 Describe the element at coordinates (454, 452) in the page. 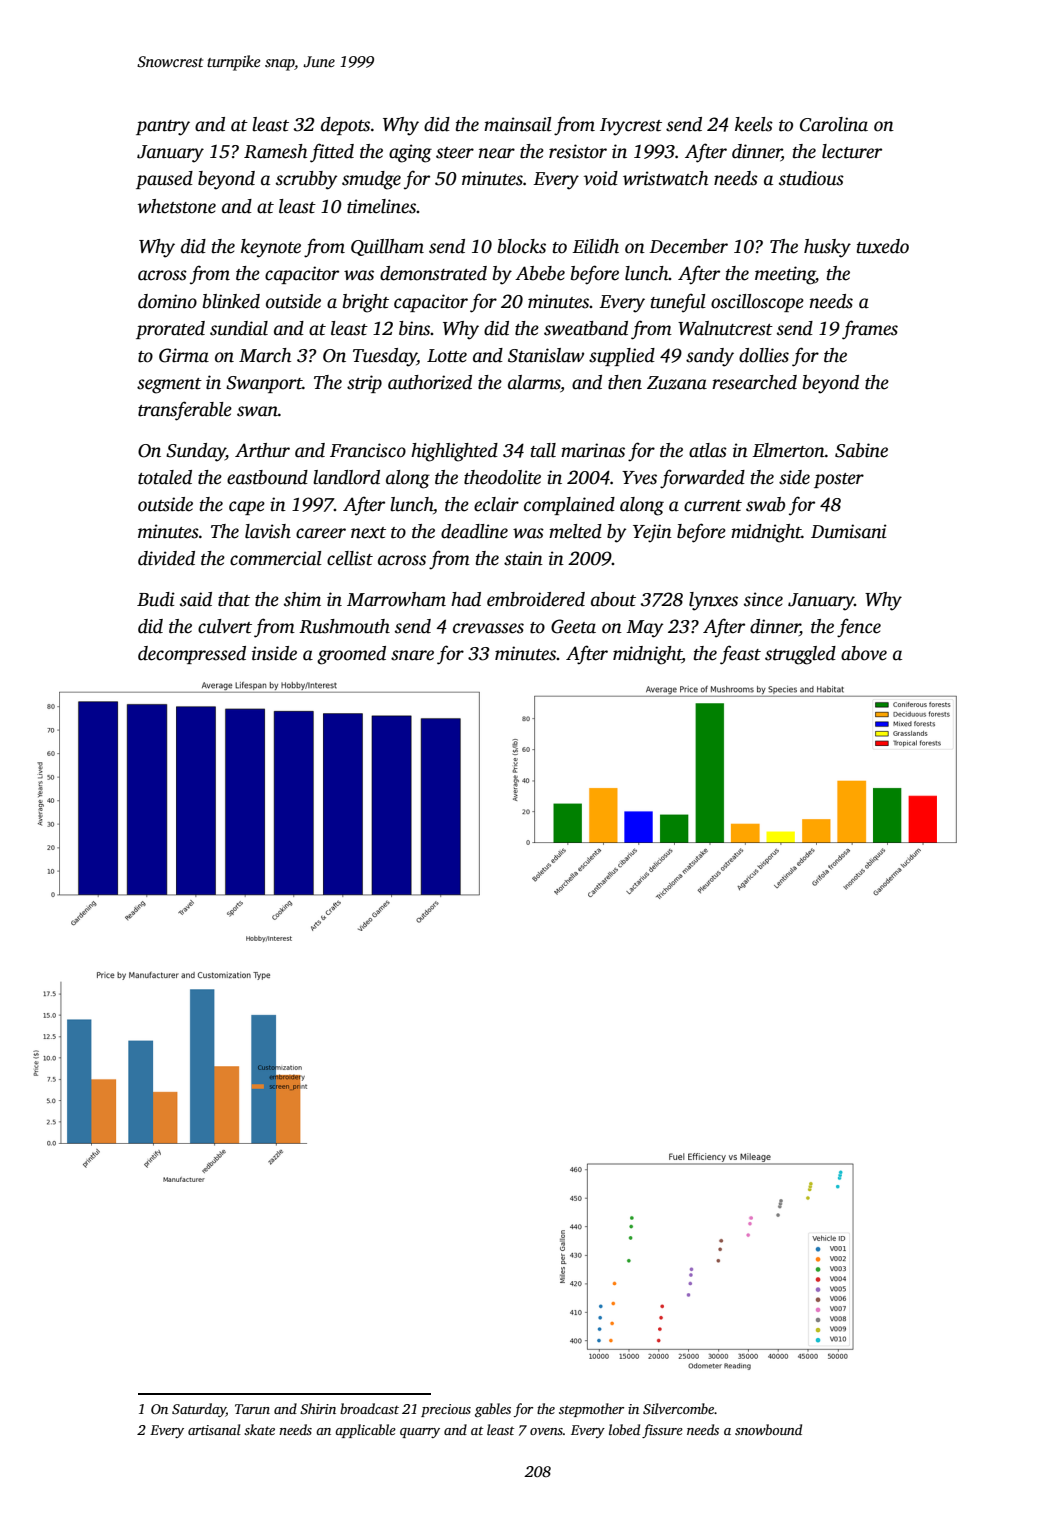

I see `highlighted` at that location.
